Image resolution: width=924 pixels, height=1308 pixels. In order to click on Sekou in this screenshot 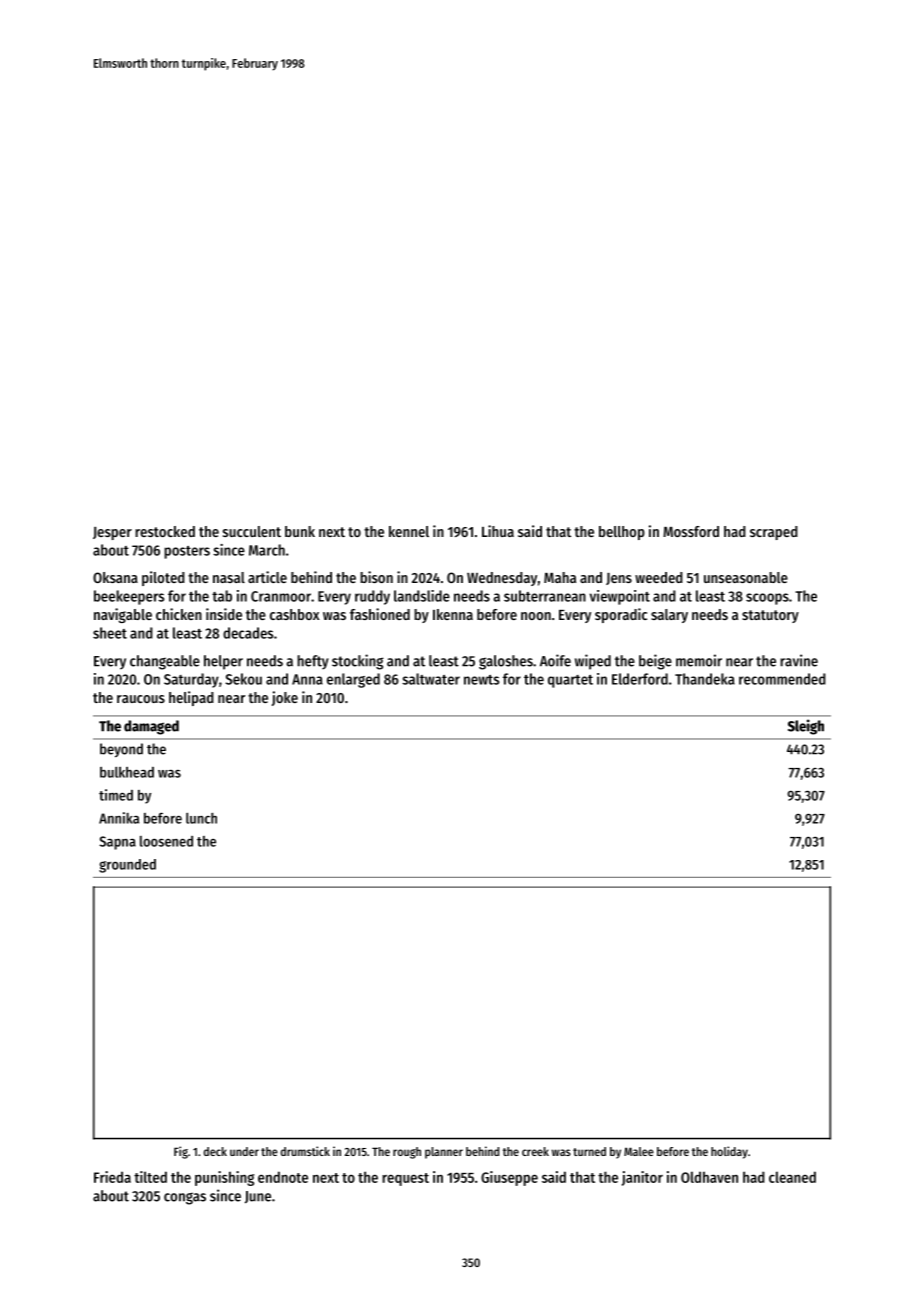, I will do `click(243, 679)`.
